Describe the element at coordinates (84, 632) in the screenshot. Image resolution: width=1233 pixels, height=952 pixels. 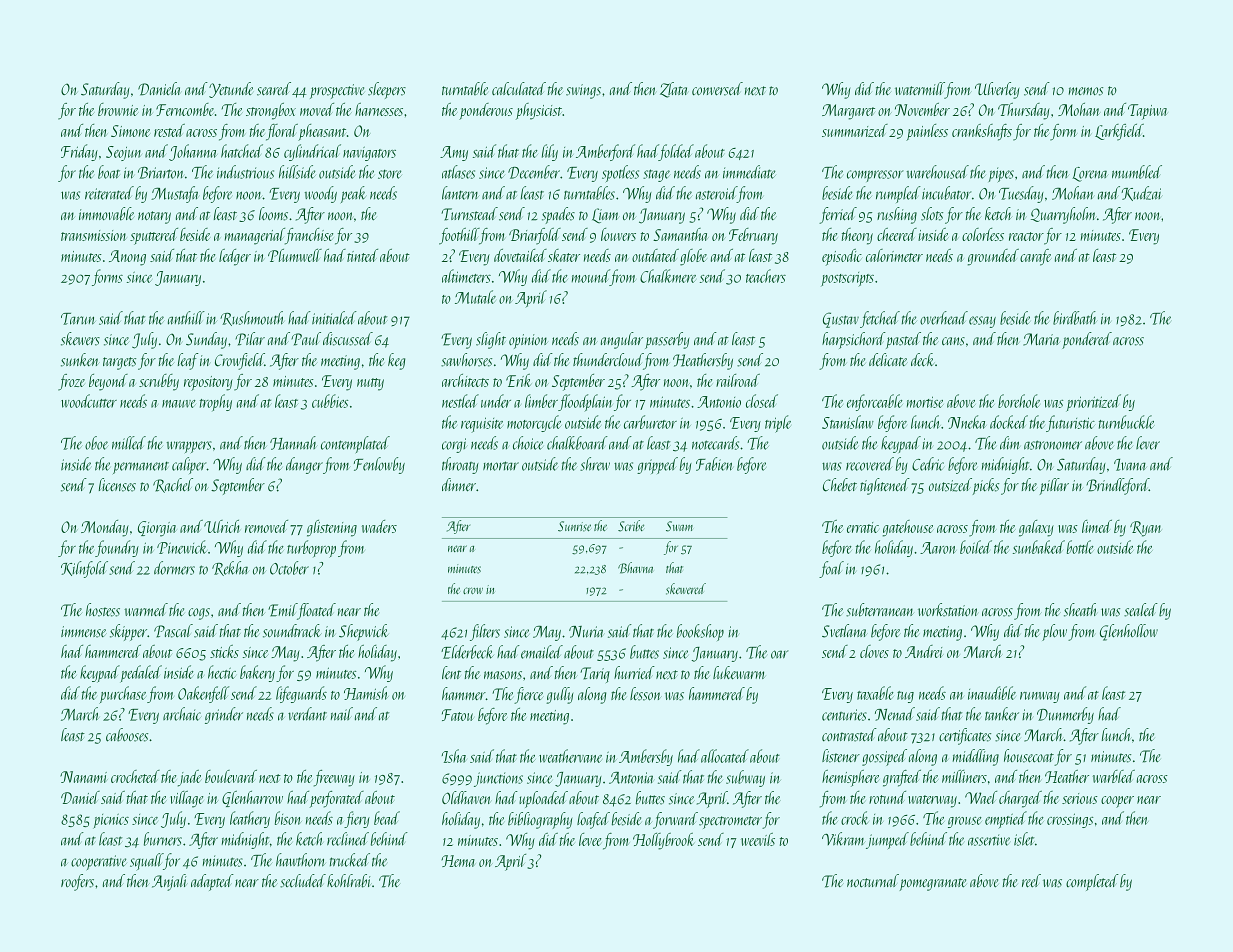
I see `immense` at that location.
